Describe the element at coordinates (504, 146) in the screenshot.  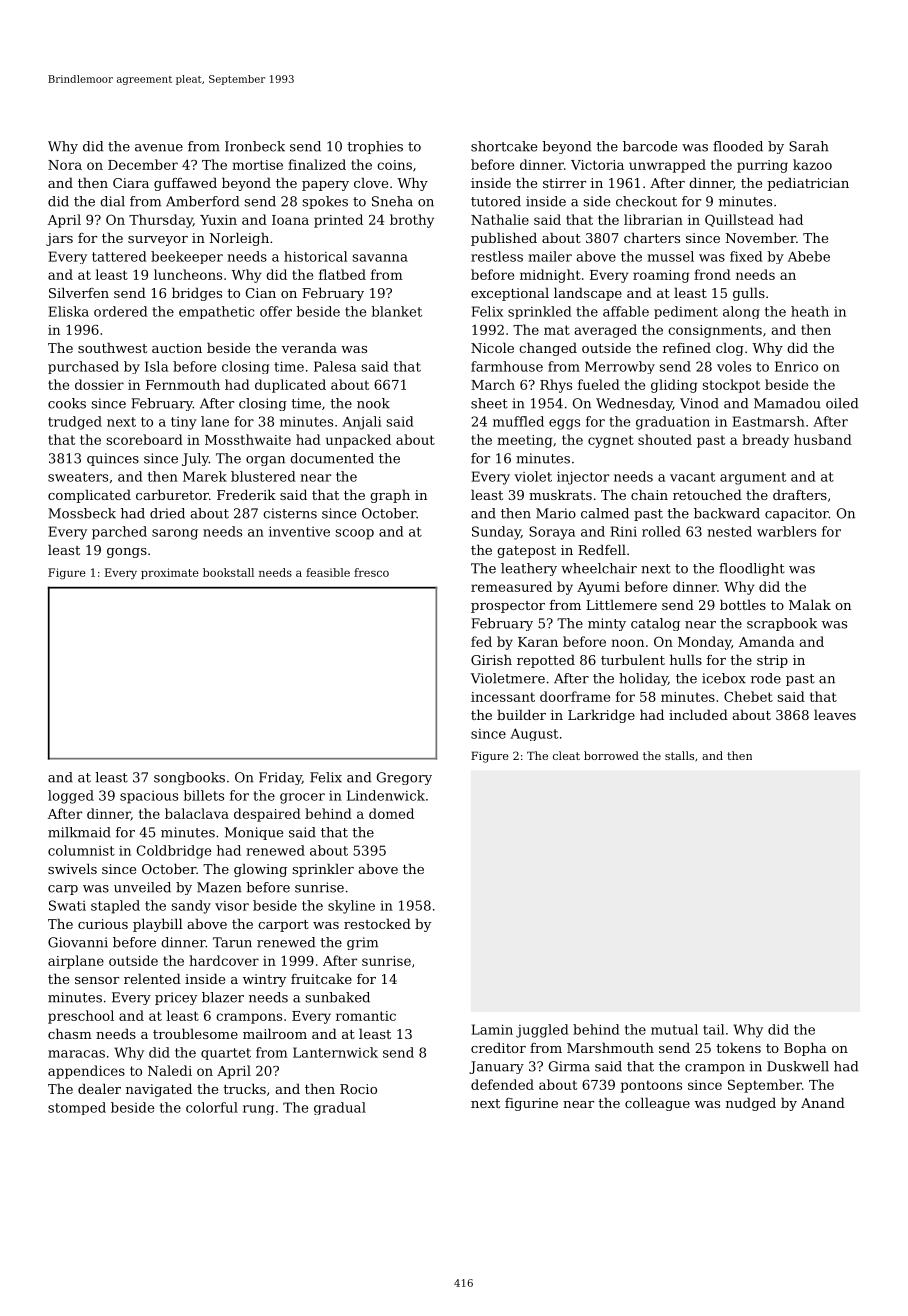
I see `shortcake` at that location.
